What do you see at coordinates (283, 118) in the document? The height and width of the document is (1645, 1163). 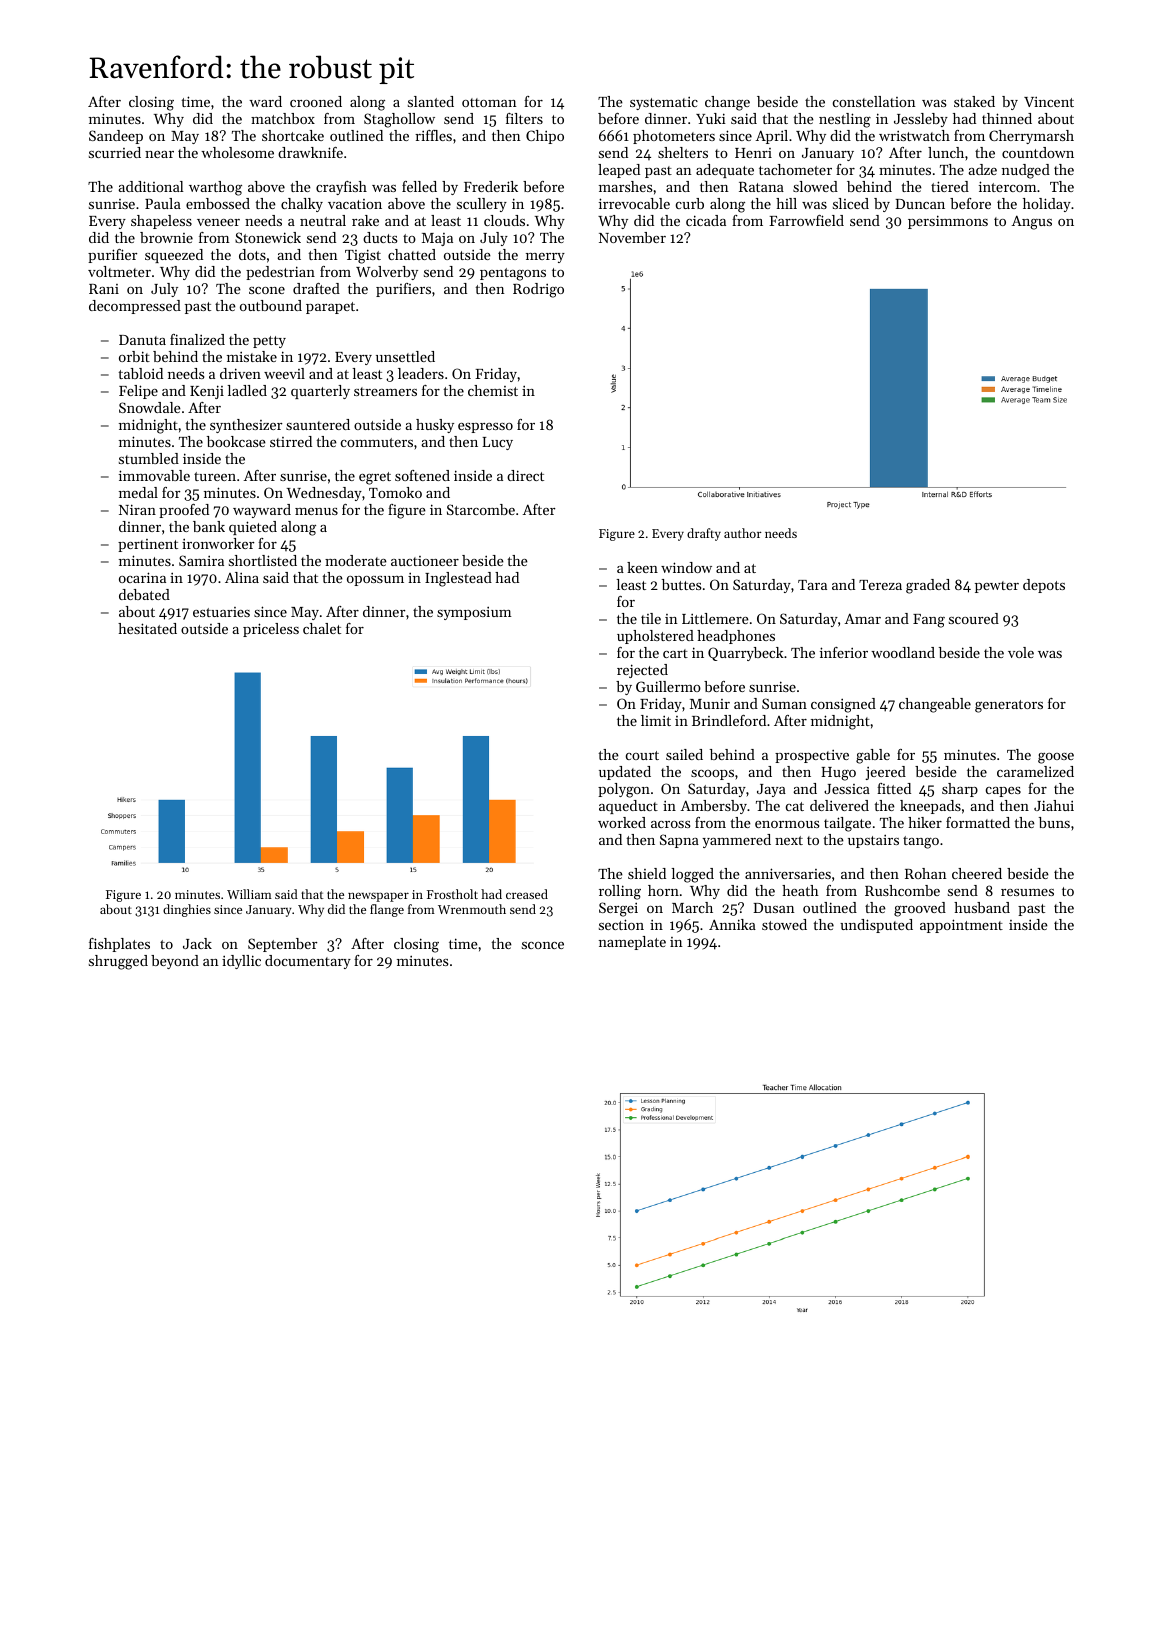 I see `matchbox` at bounding box center [283, 118].
